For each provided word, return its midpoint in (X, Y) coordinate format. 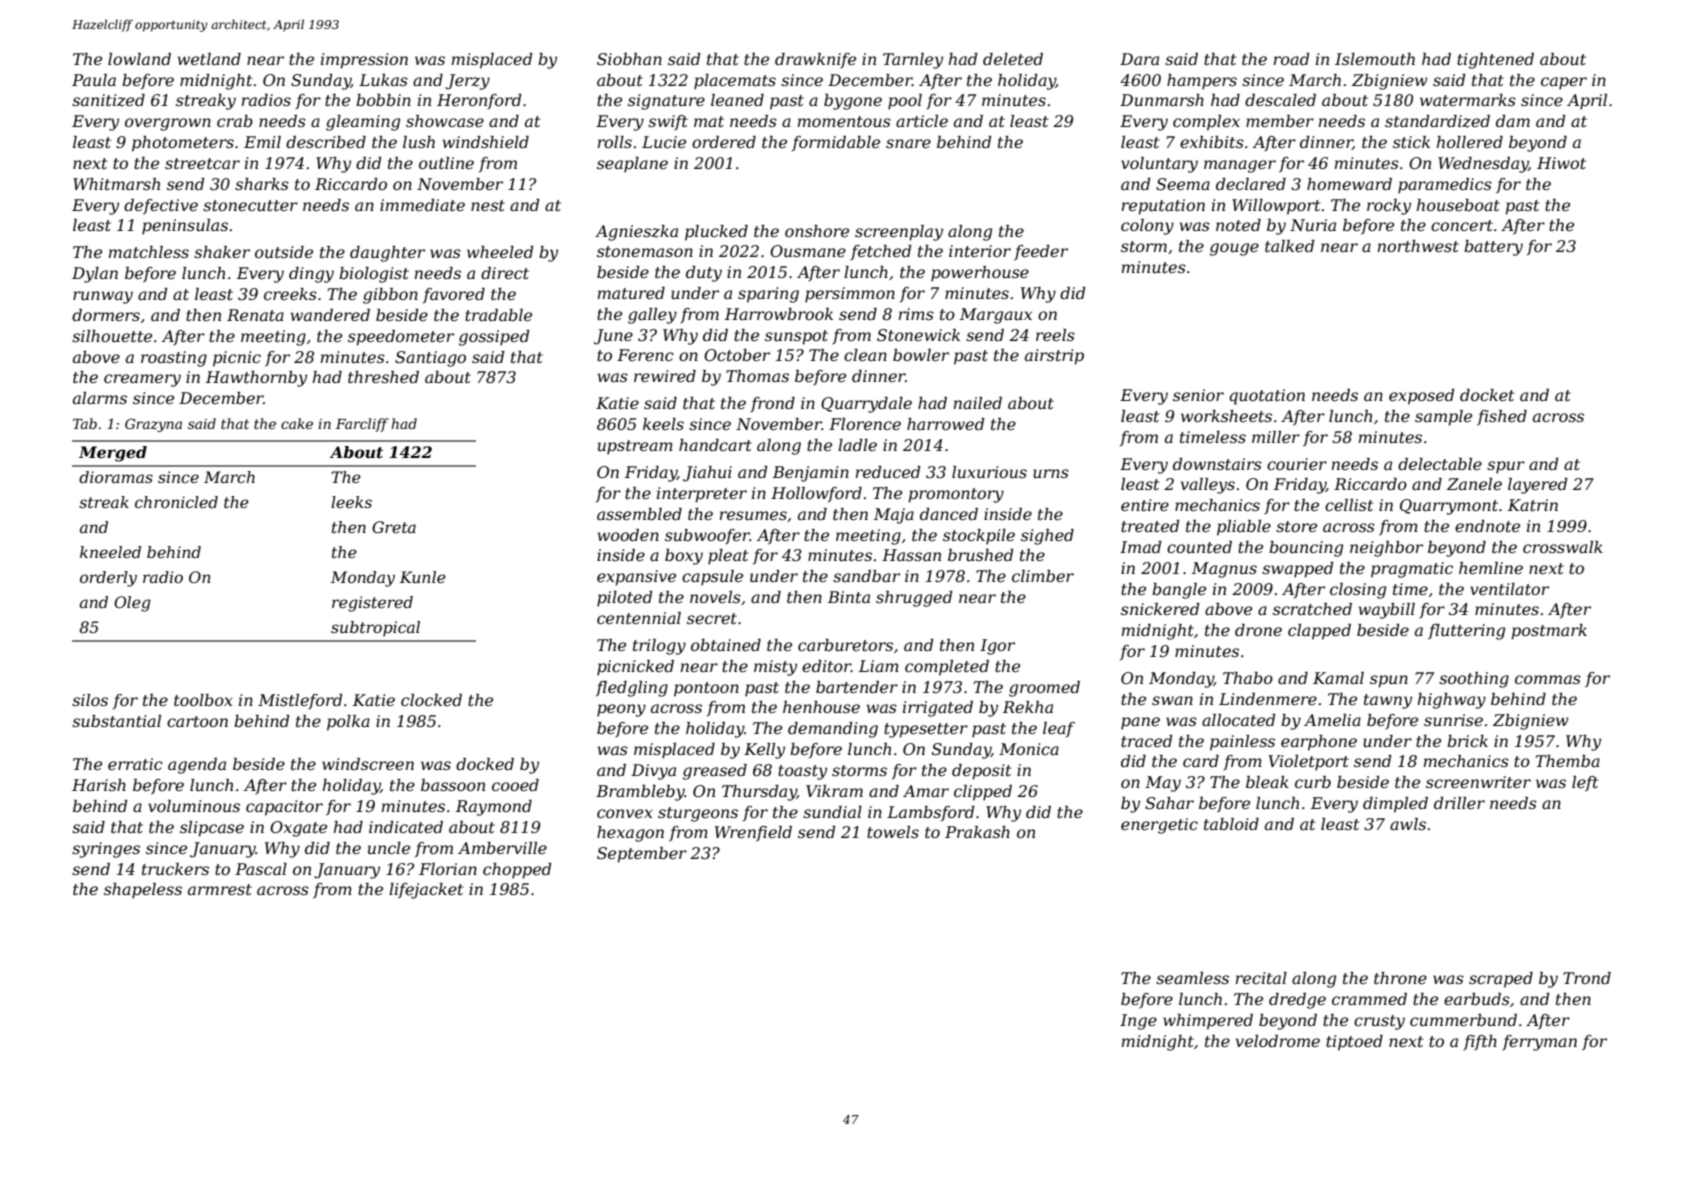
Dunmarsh (1162, 100)
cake (297, 423)
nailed (978, 403)
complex (1206, 123)
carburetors (845, 645)
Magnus (1224, 570)
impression (364, 61)
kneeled (110, 552)
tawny (1388, 701)
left (1585, 784)
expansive (636, 578)
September (642, 855)
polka (348, 723)
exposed (1421, 397)
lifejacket (426, 891)
